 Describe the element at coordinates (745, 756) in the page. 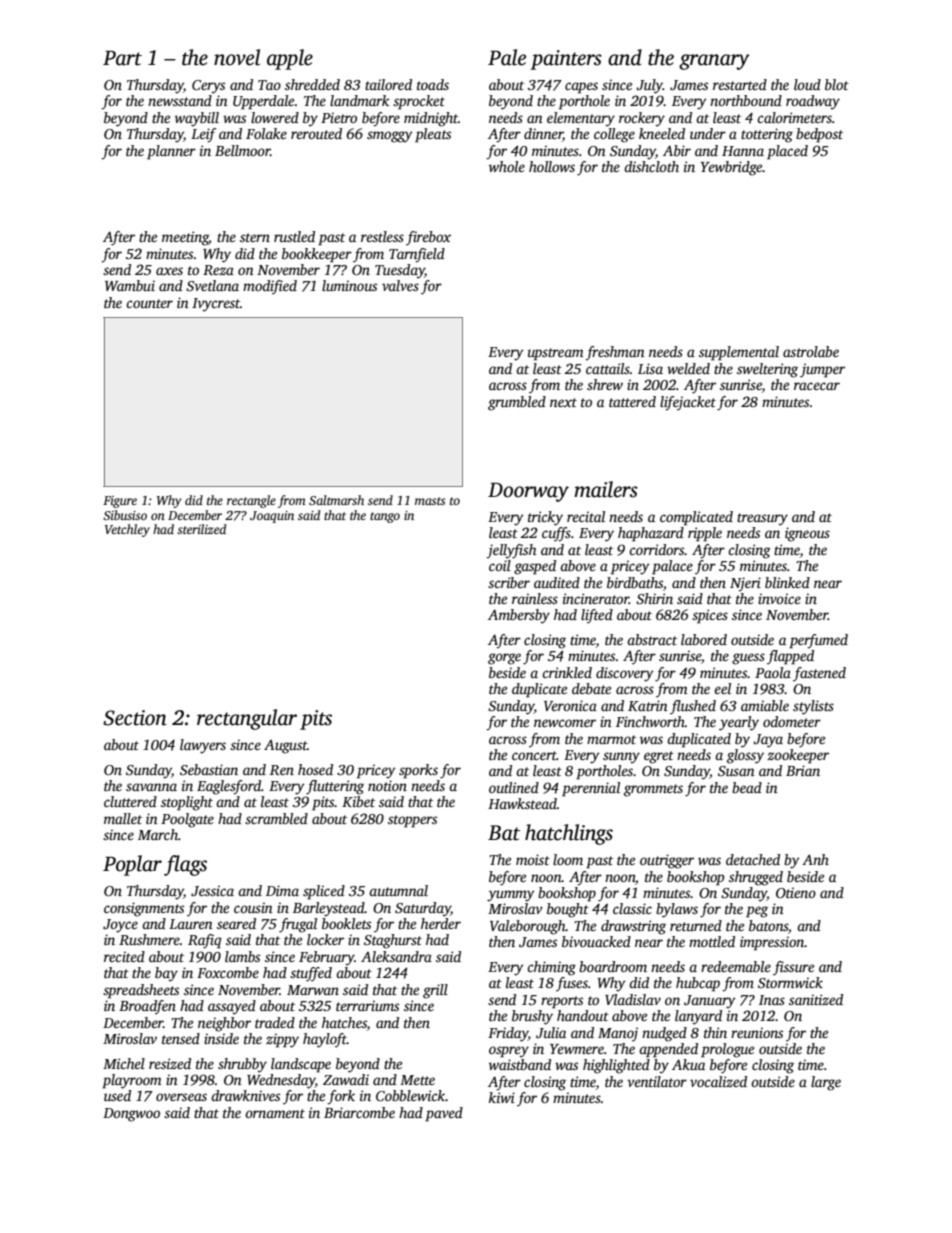

I see `glossy` at that location.
